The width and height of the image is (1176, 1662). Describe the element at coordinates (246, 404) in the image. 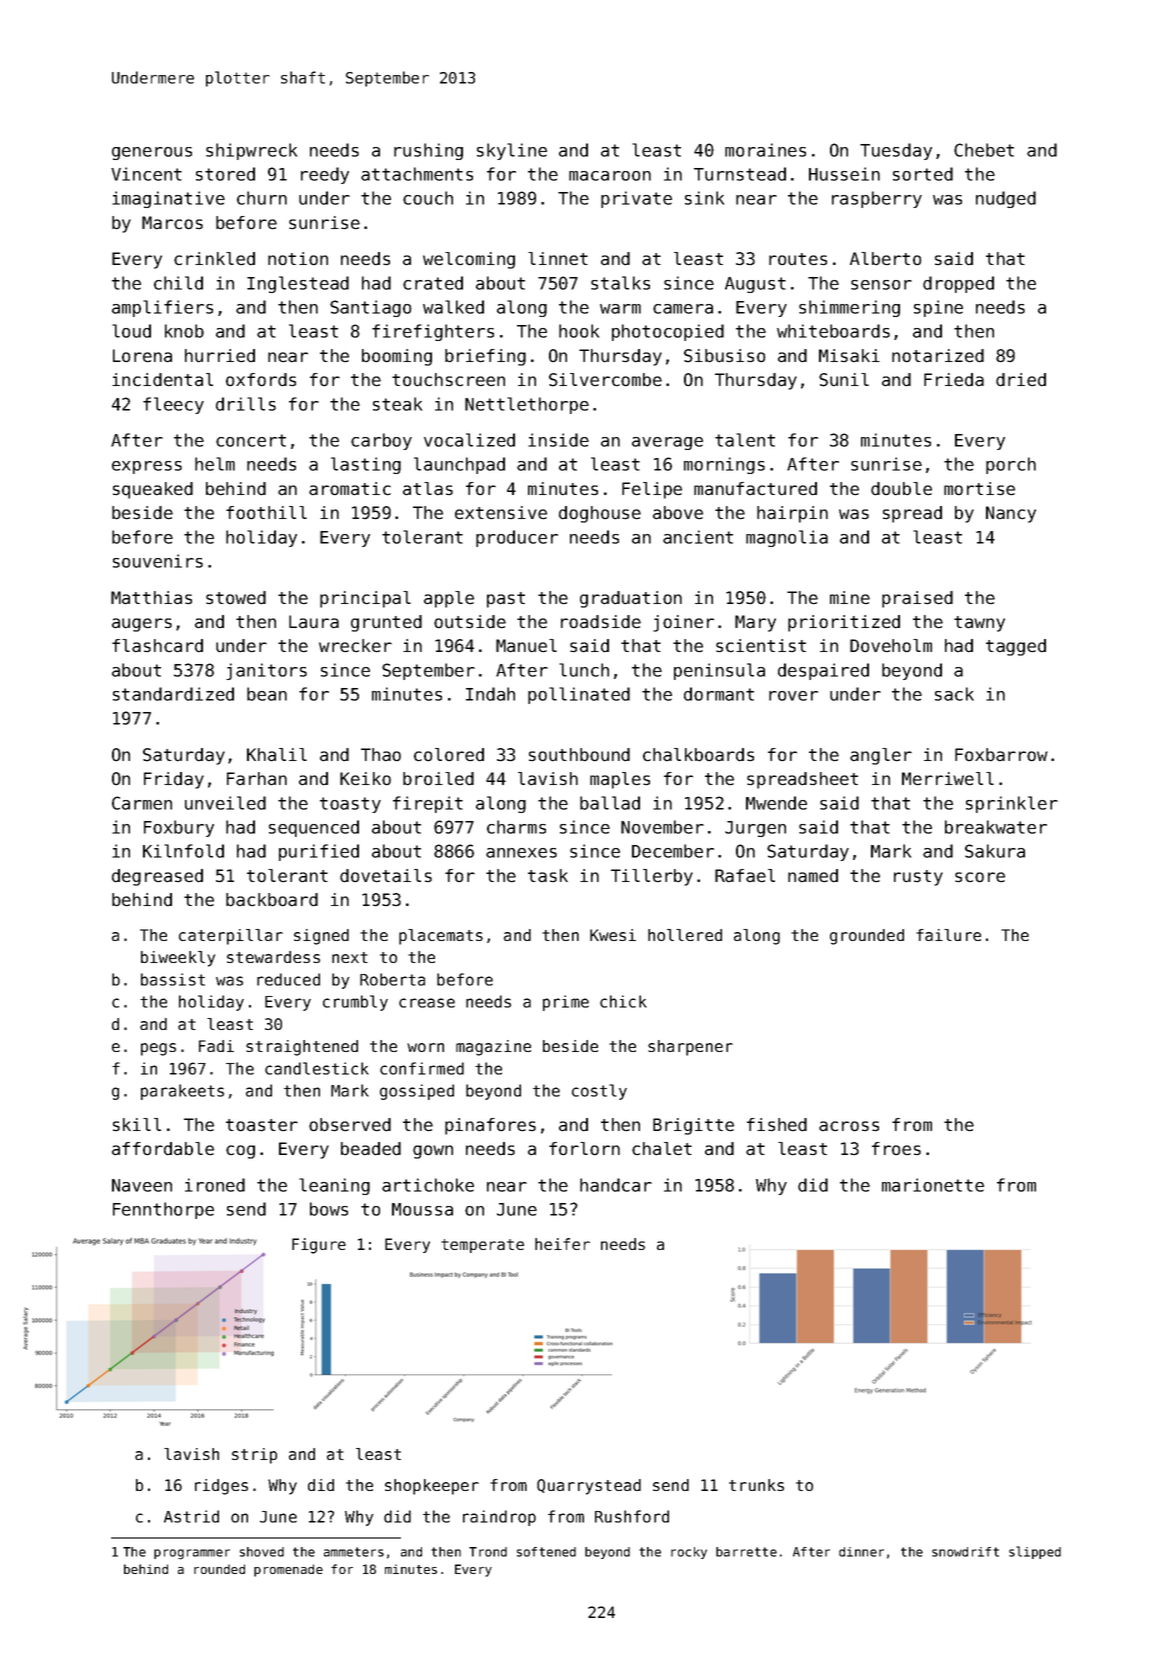

I see `drills` at that location.
